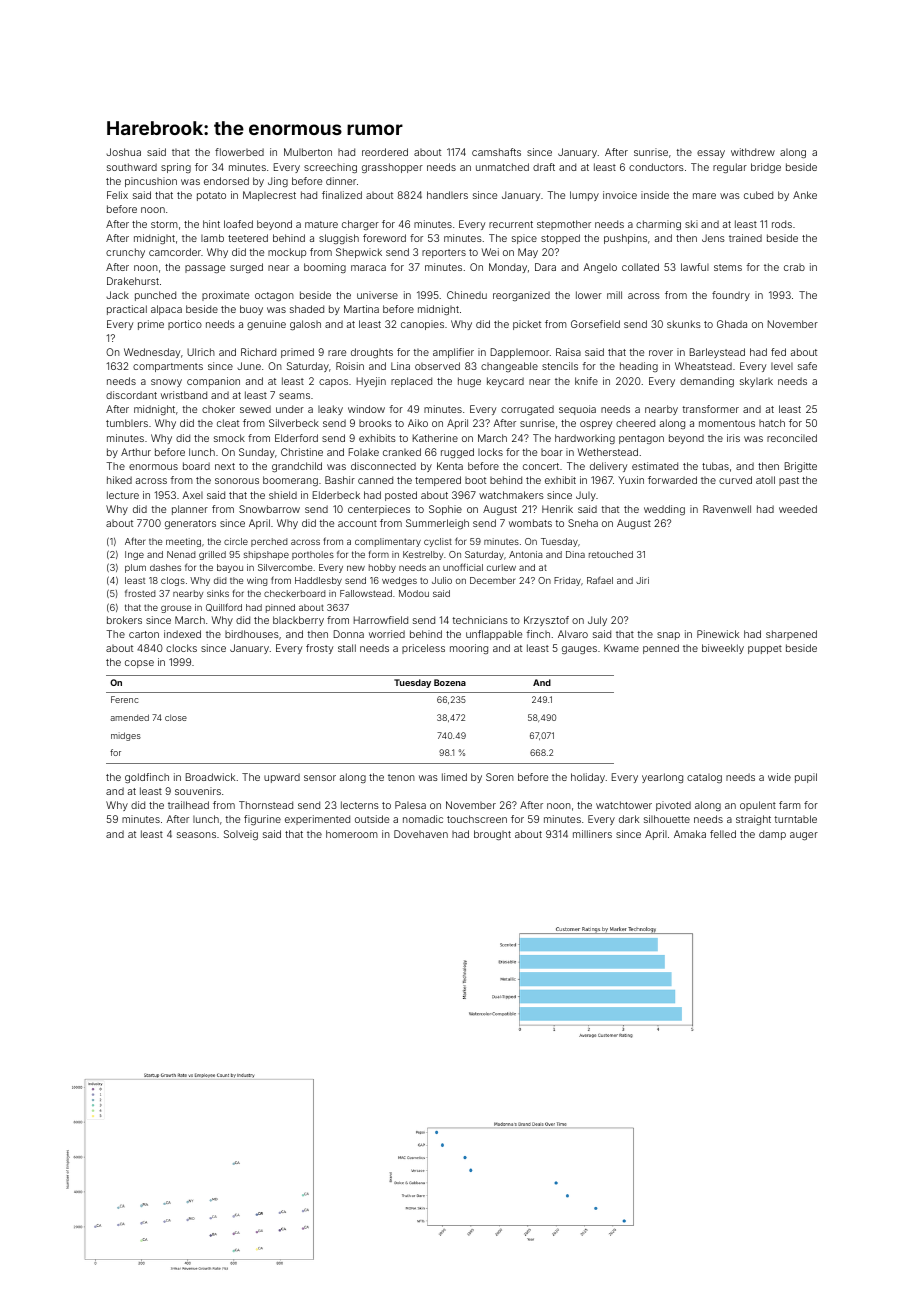  I want to click on pupil, so click(806, 778).
